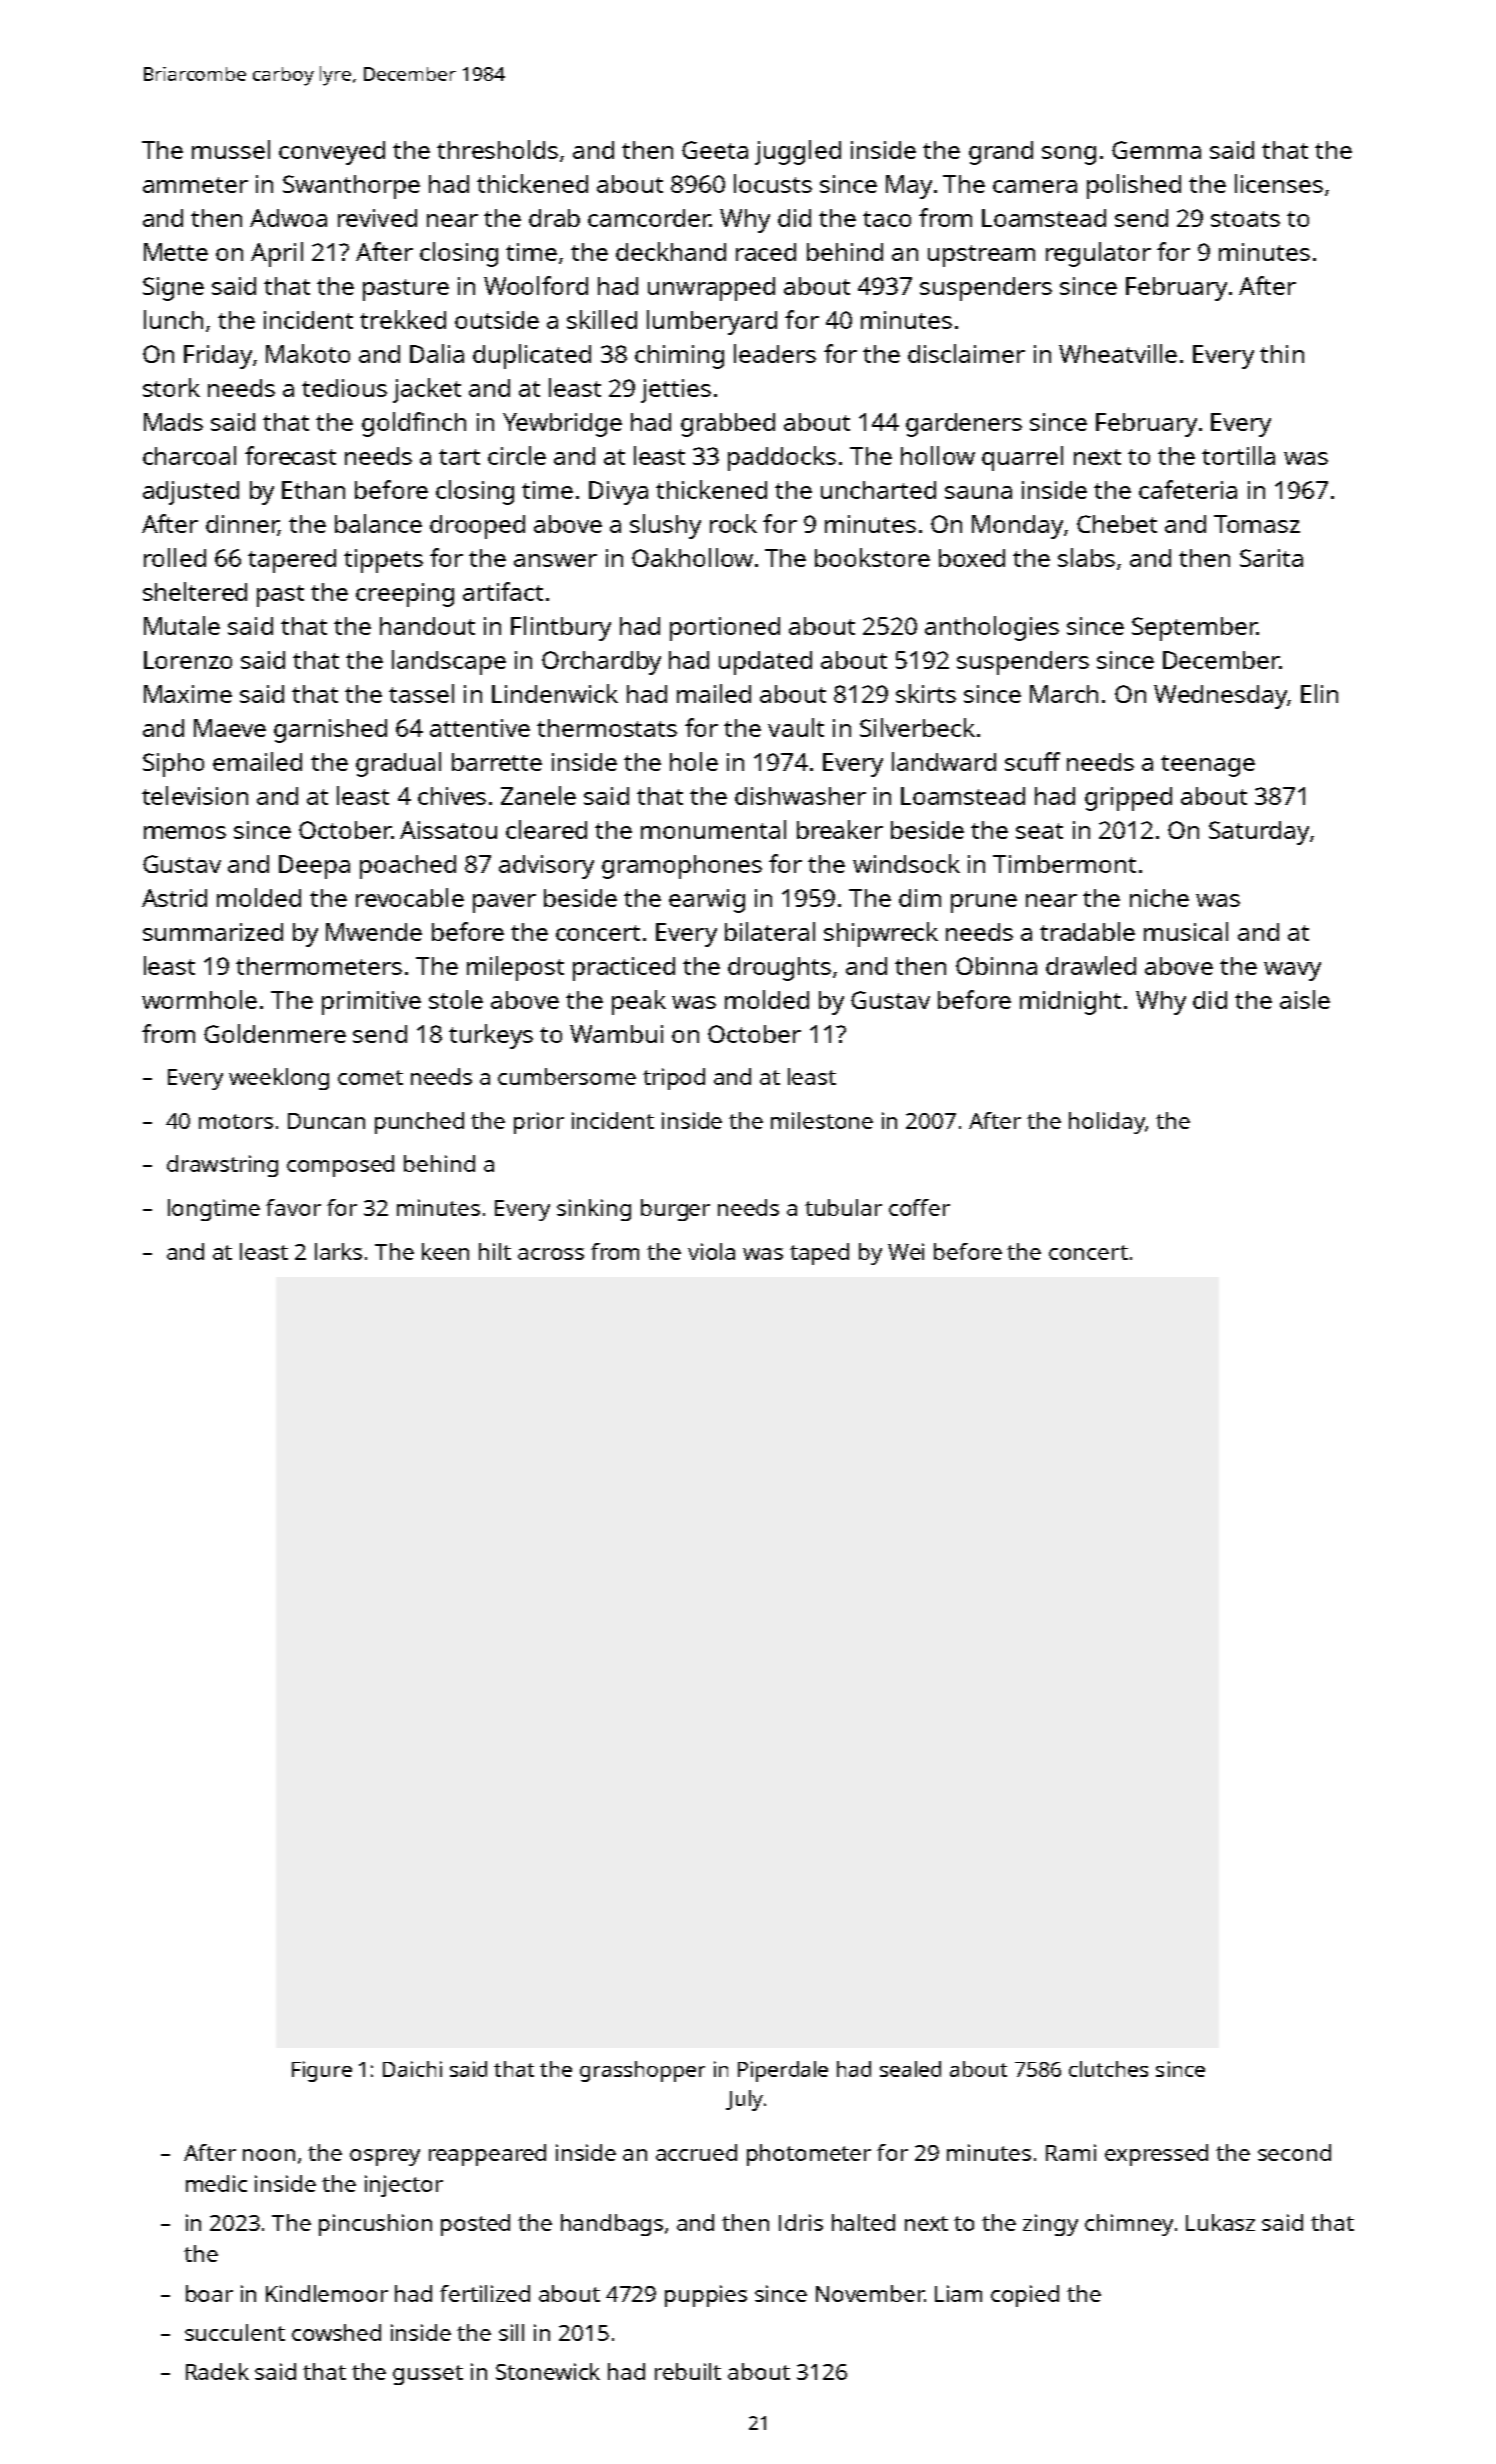 The height and width of the screenshot is (2464, 1496). I want to click on attentive, so click(480, 728).
